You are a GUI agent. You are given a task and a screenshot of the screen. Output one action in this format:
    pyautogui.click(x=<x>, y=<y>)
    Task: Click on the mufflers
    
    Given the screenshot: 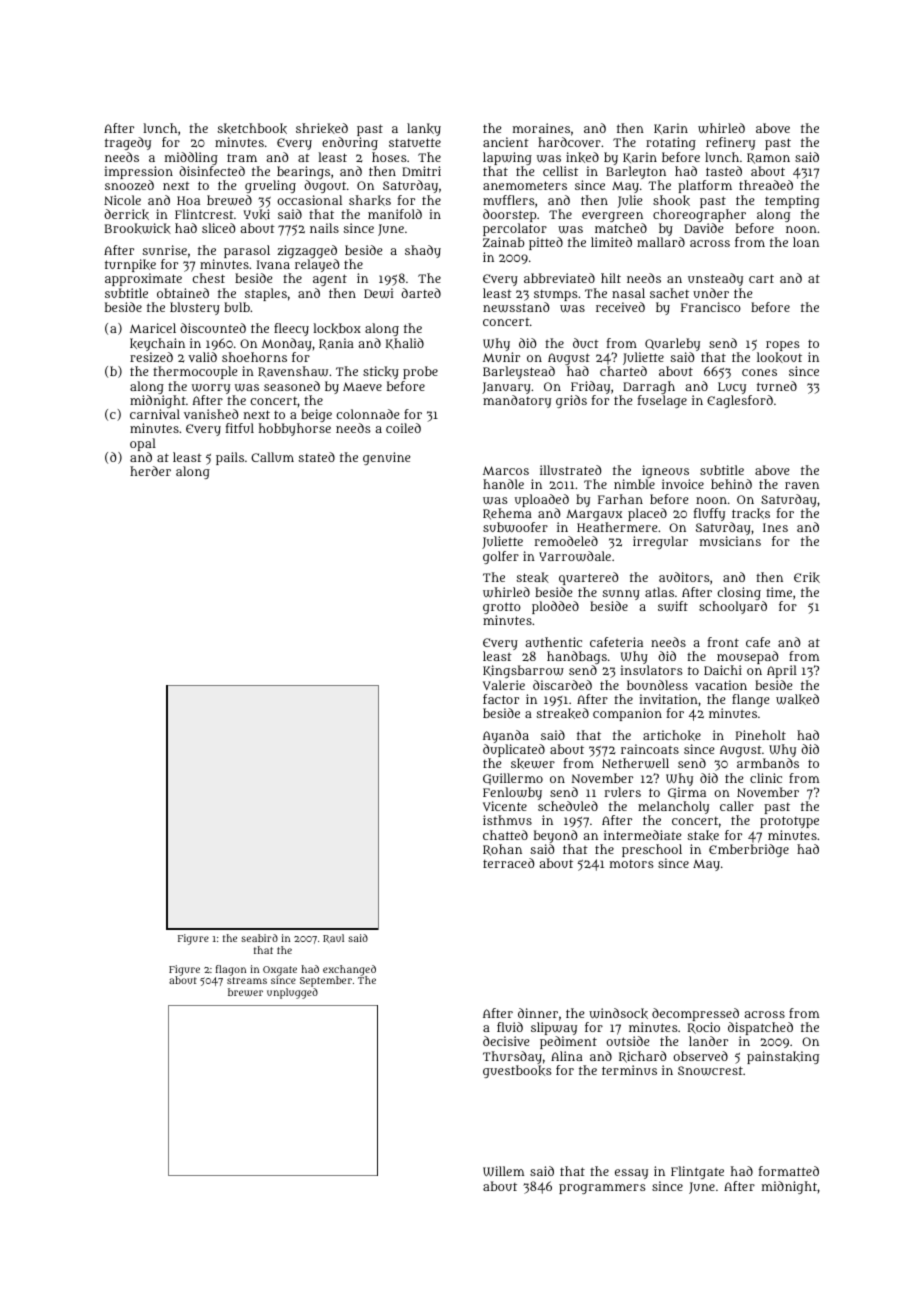 What is the action you would take?
    pyautogui.click(x=509, y=200)
